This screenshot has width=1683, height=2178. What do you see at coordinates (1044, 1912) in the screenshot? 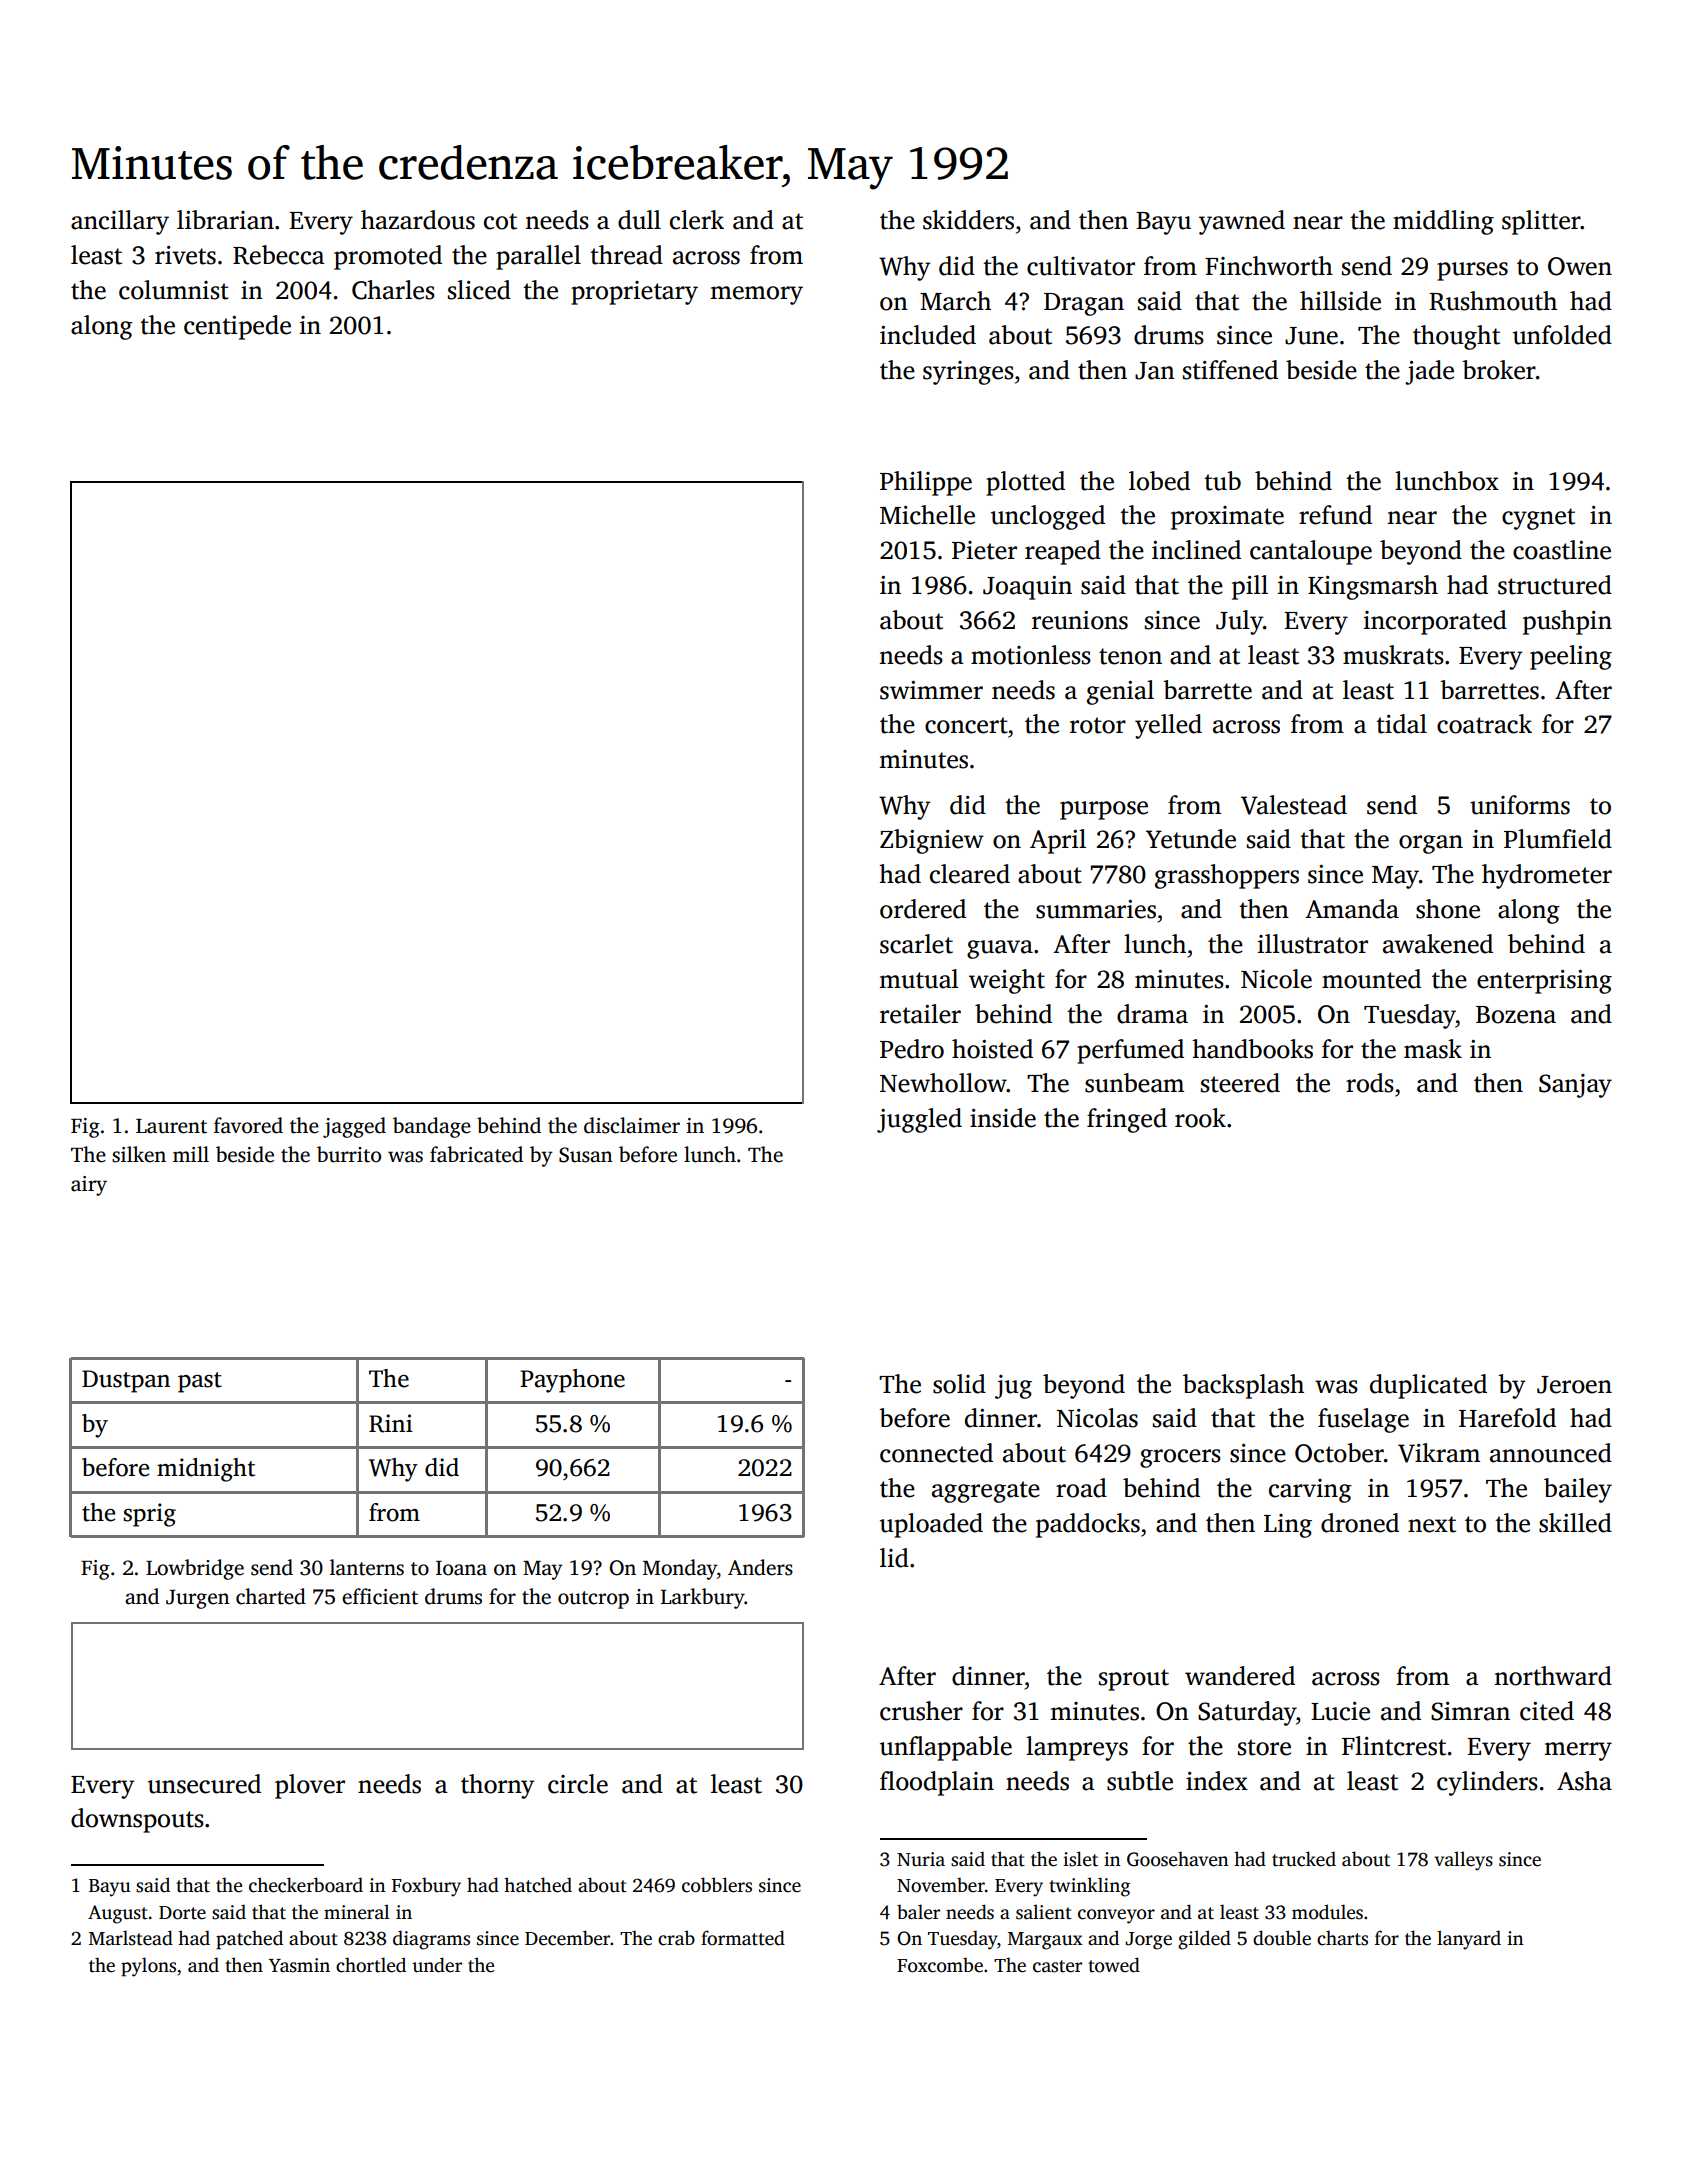
I see `salient` at bounding box center [1044, 1912].
